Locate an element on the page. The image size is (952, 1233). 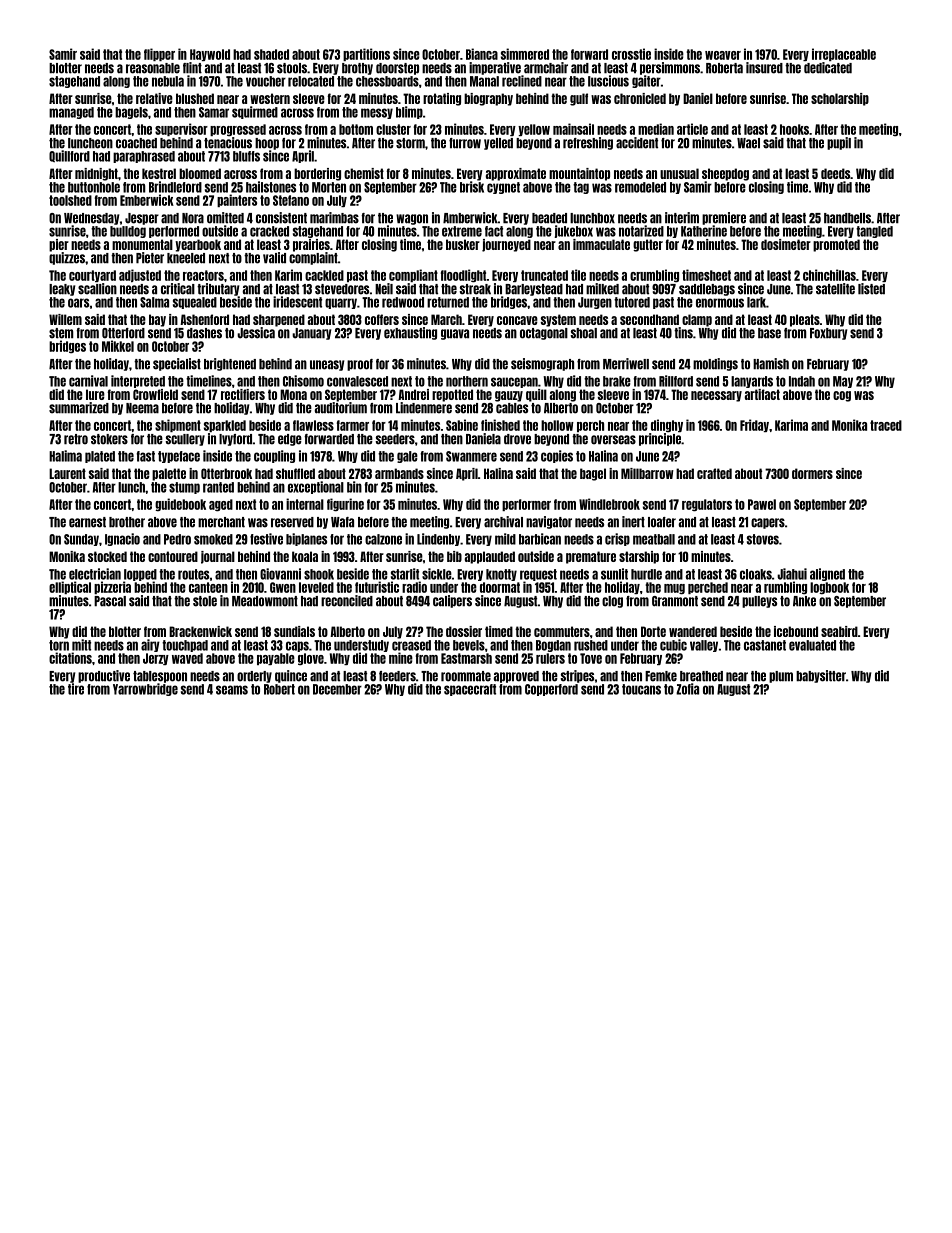
median is located at coordinates (656, 129).
